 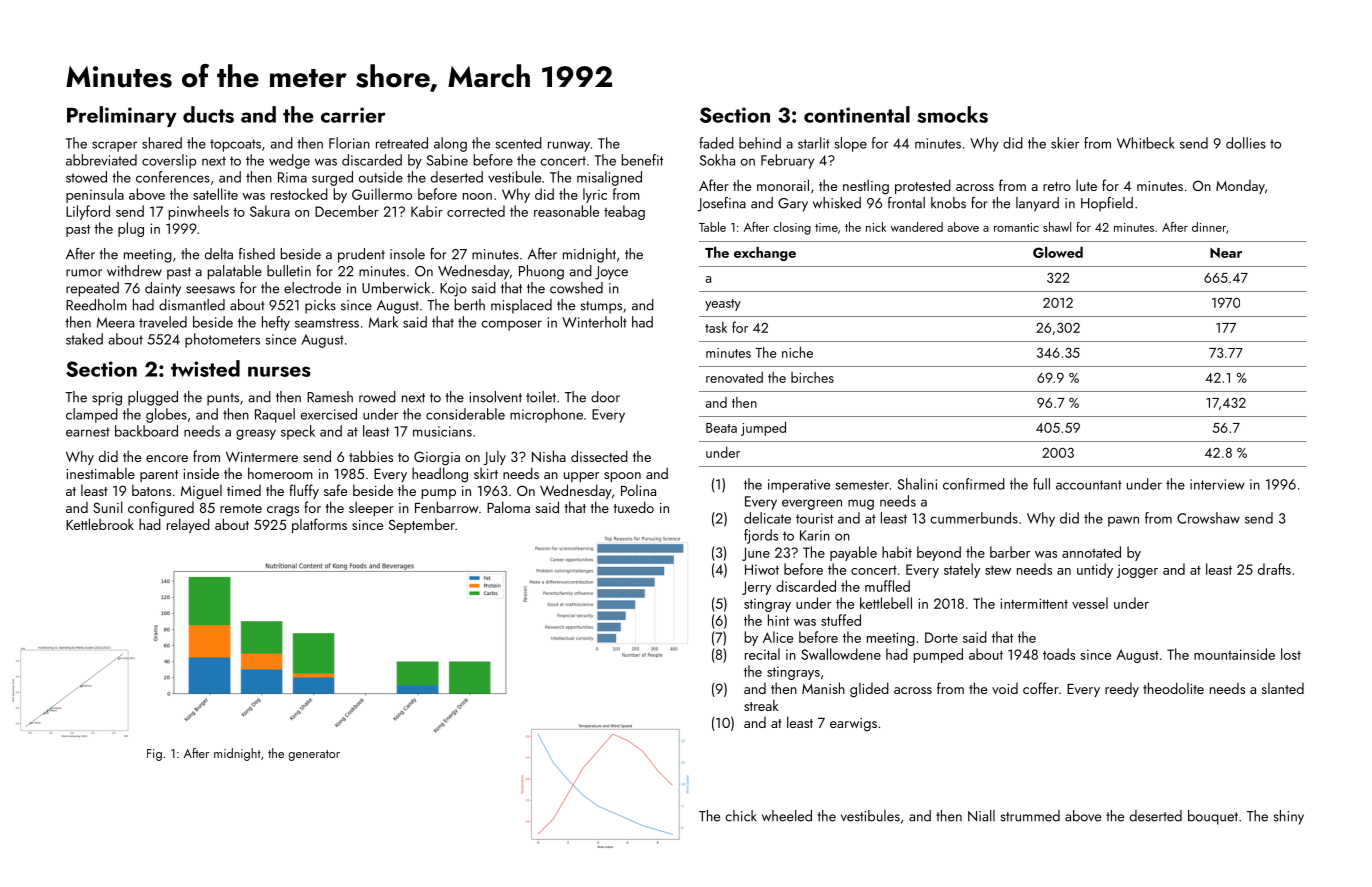 I want to click on Sunil, so click(x=108, y=507).
